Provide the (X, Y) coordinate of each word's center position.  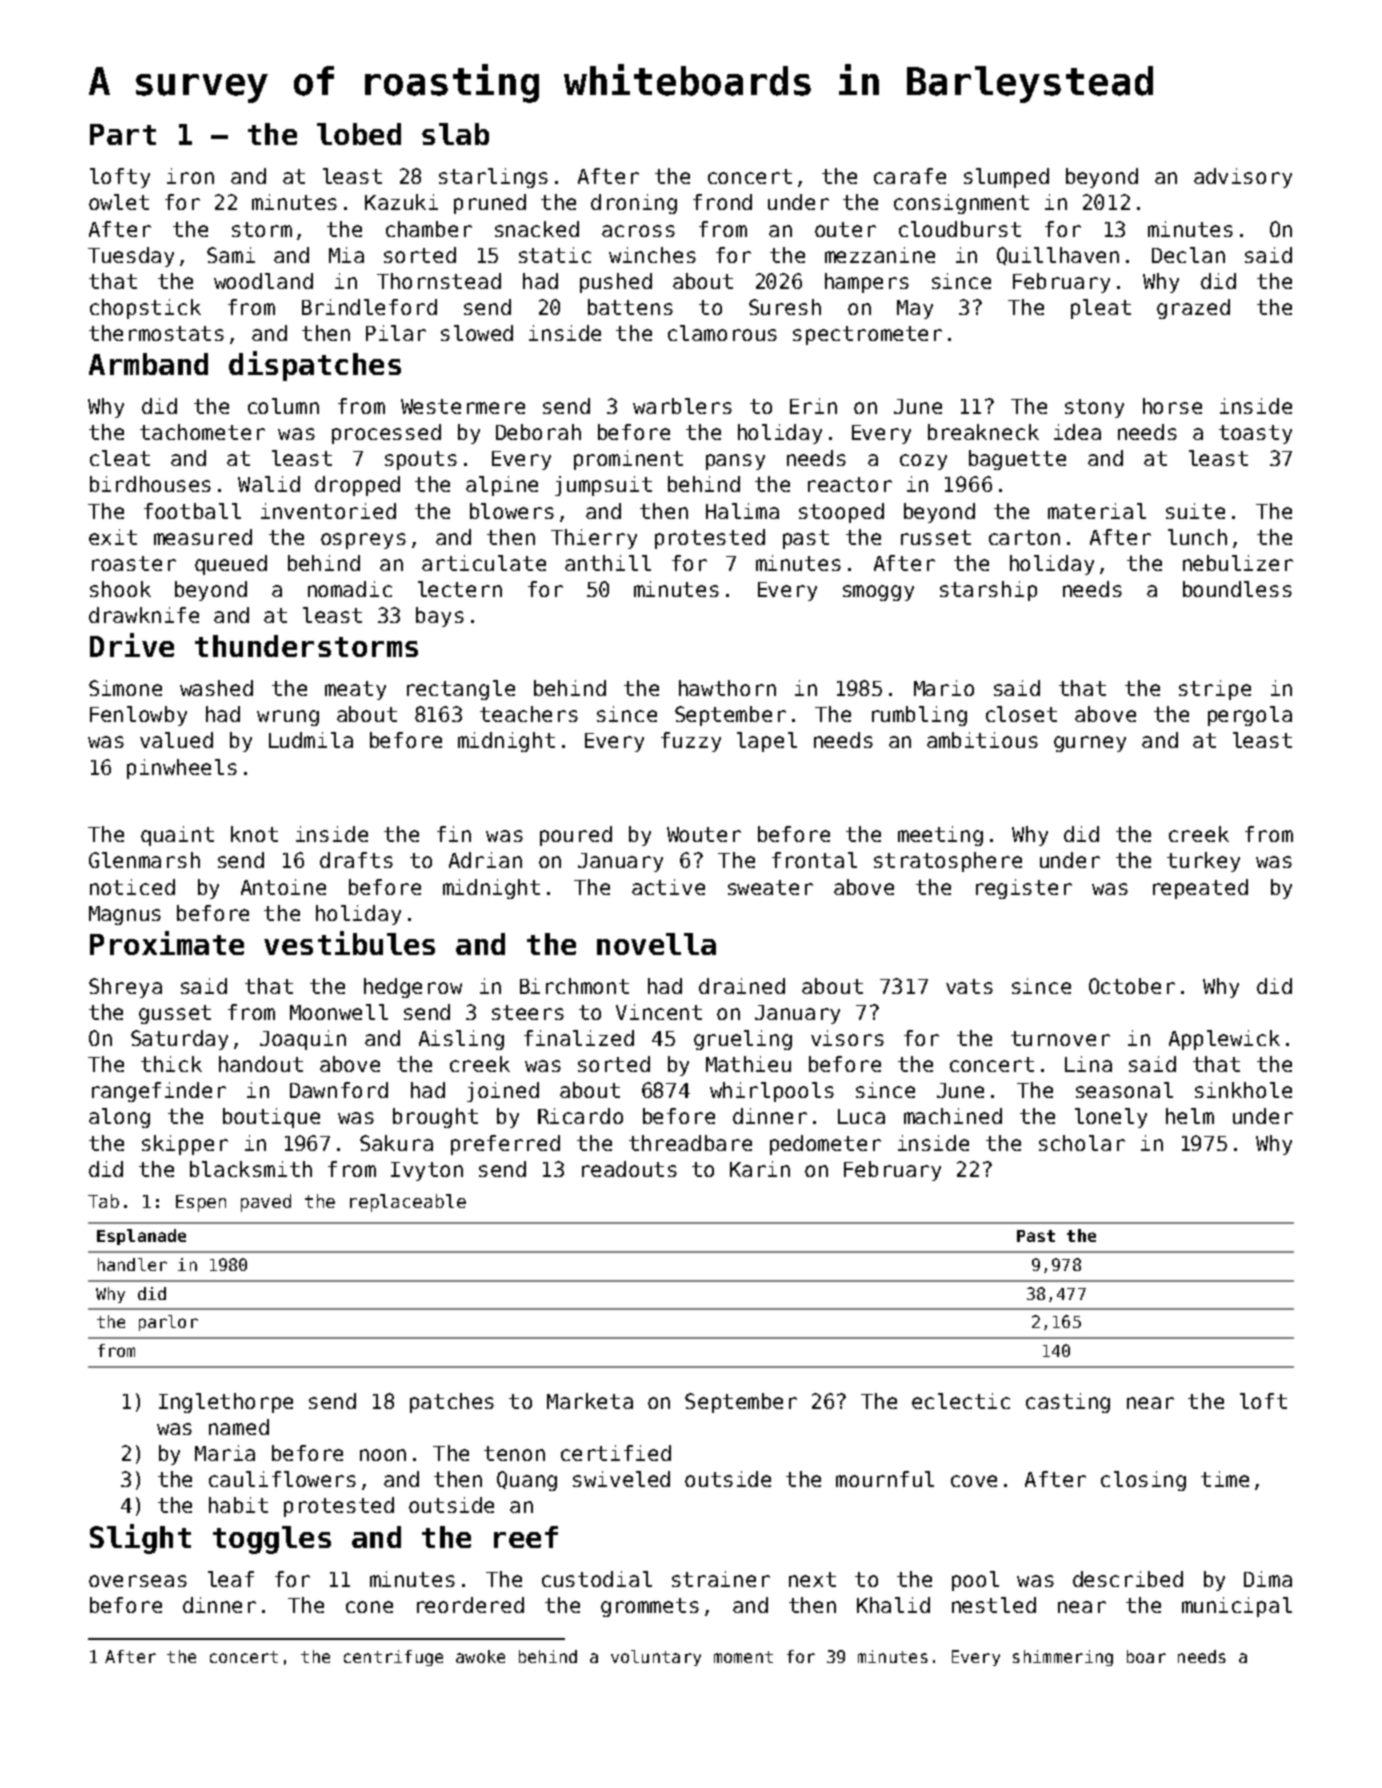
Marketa (590, 1401)
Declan (1188, 255)
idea (1077, 432)
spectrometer (867, 335)
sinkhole (1243, 1090)
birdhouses (150, 484)
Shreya (125, 988)
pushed (616, 283)
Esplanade (141, 1237)
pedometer (825, 1145)
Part (123, 134)
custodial (597, 1579)
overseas (138, 1581)
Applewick (1224, 1040)
